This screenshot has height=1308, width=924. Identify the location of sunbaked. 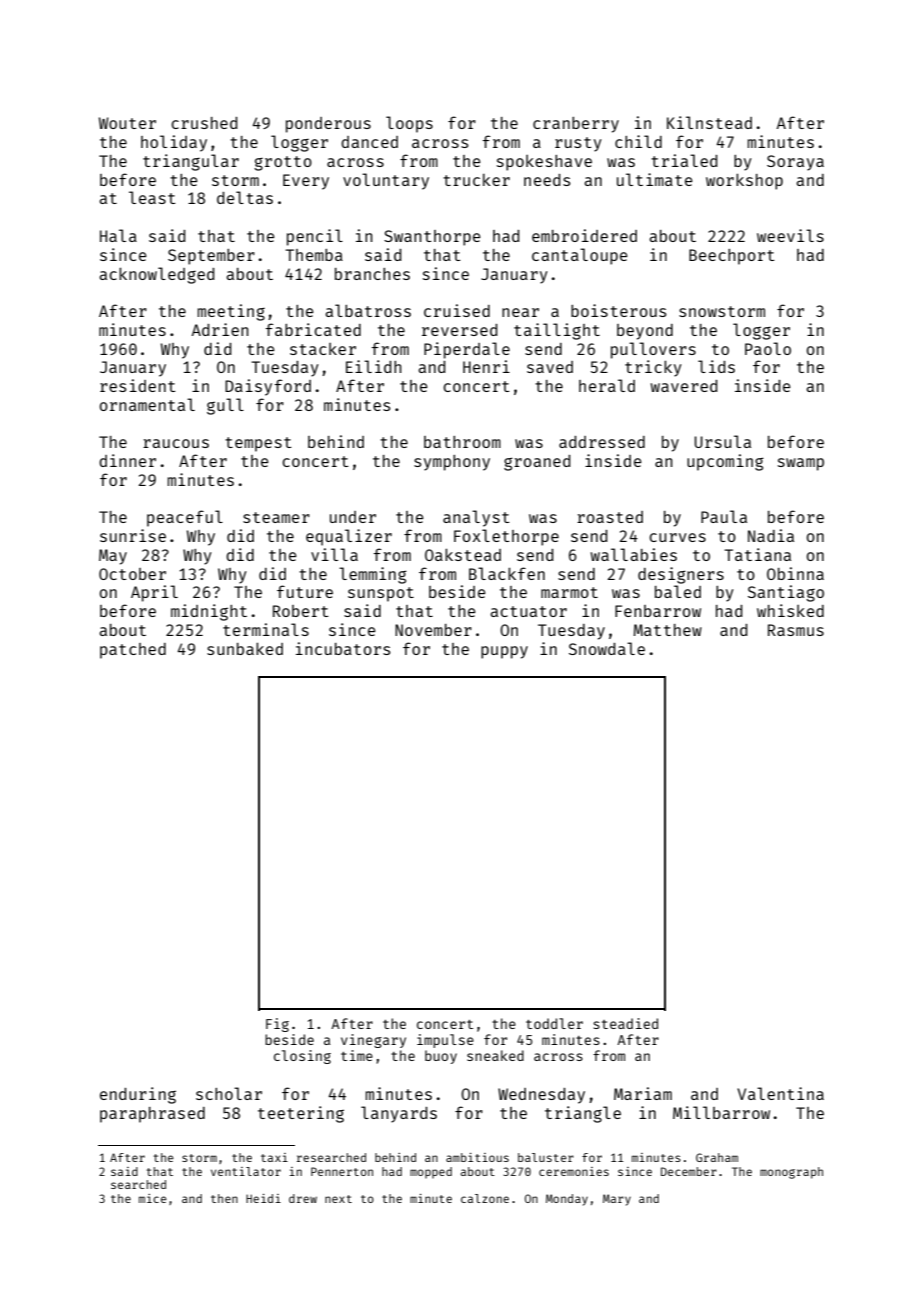
(245, 648).
